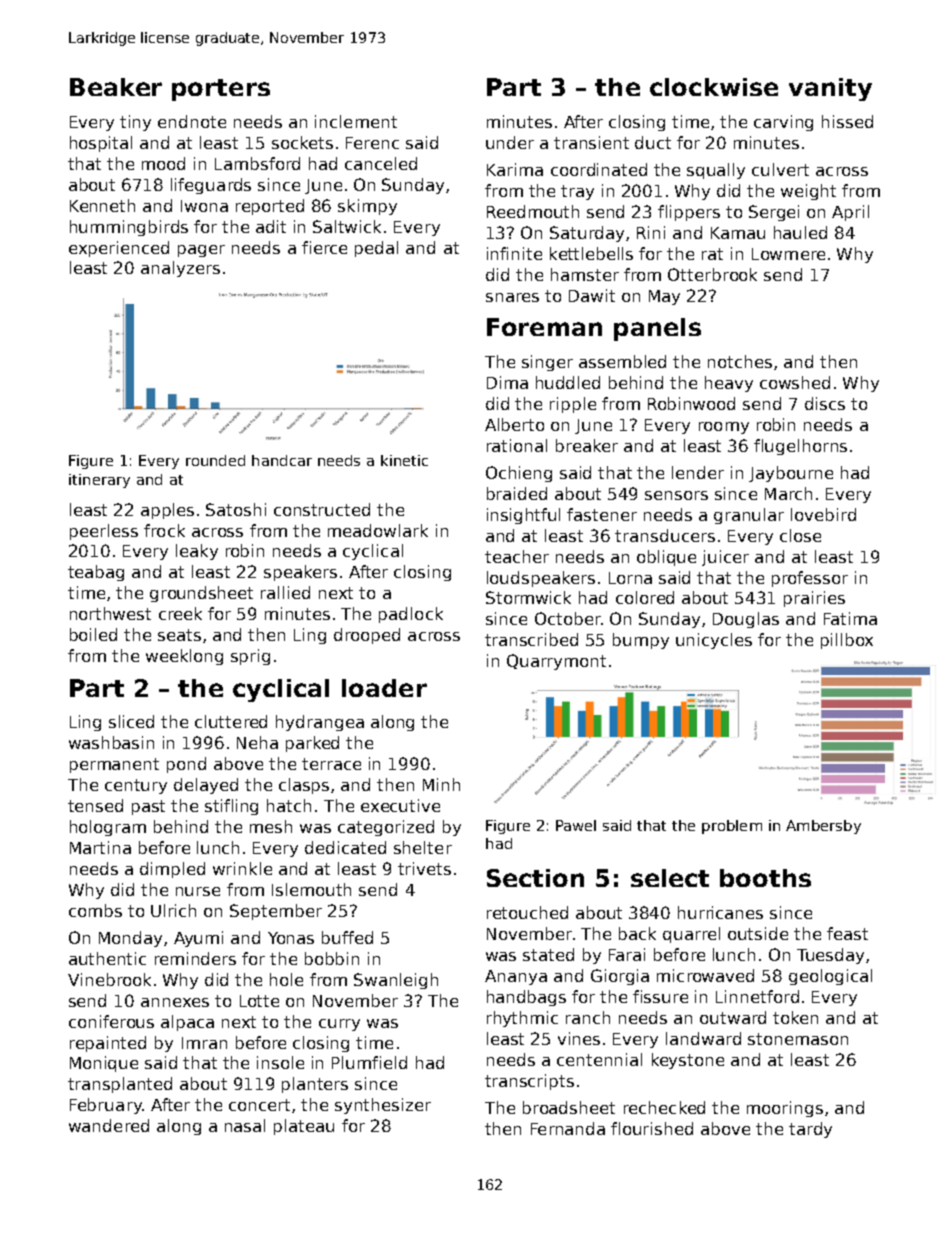 The width and height of the page is (952, 1233). What do you see at coordinates (798, 1039) in the page?
I see `stonemason` at bounding box center [798, 1039].
